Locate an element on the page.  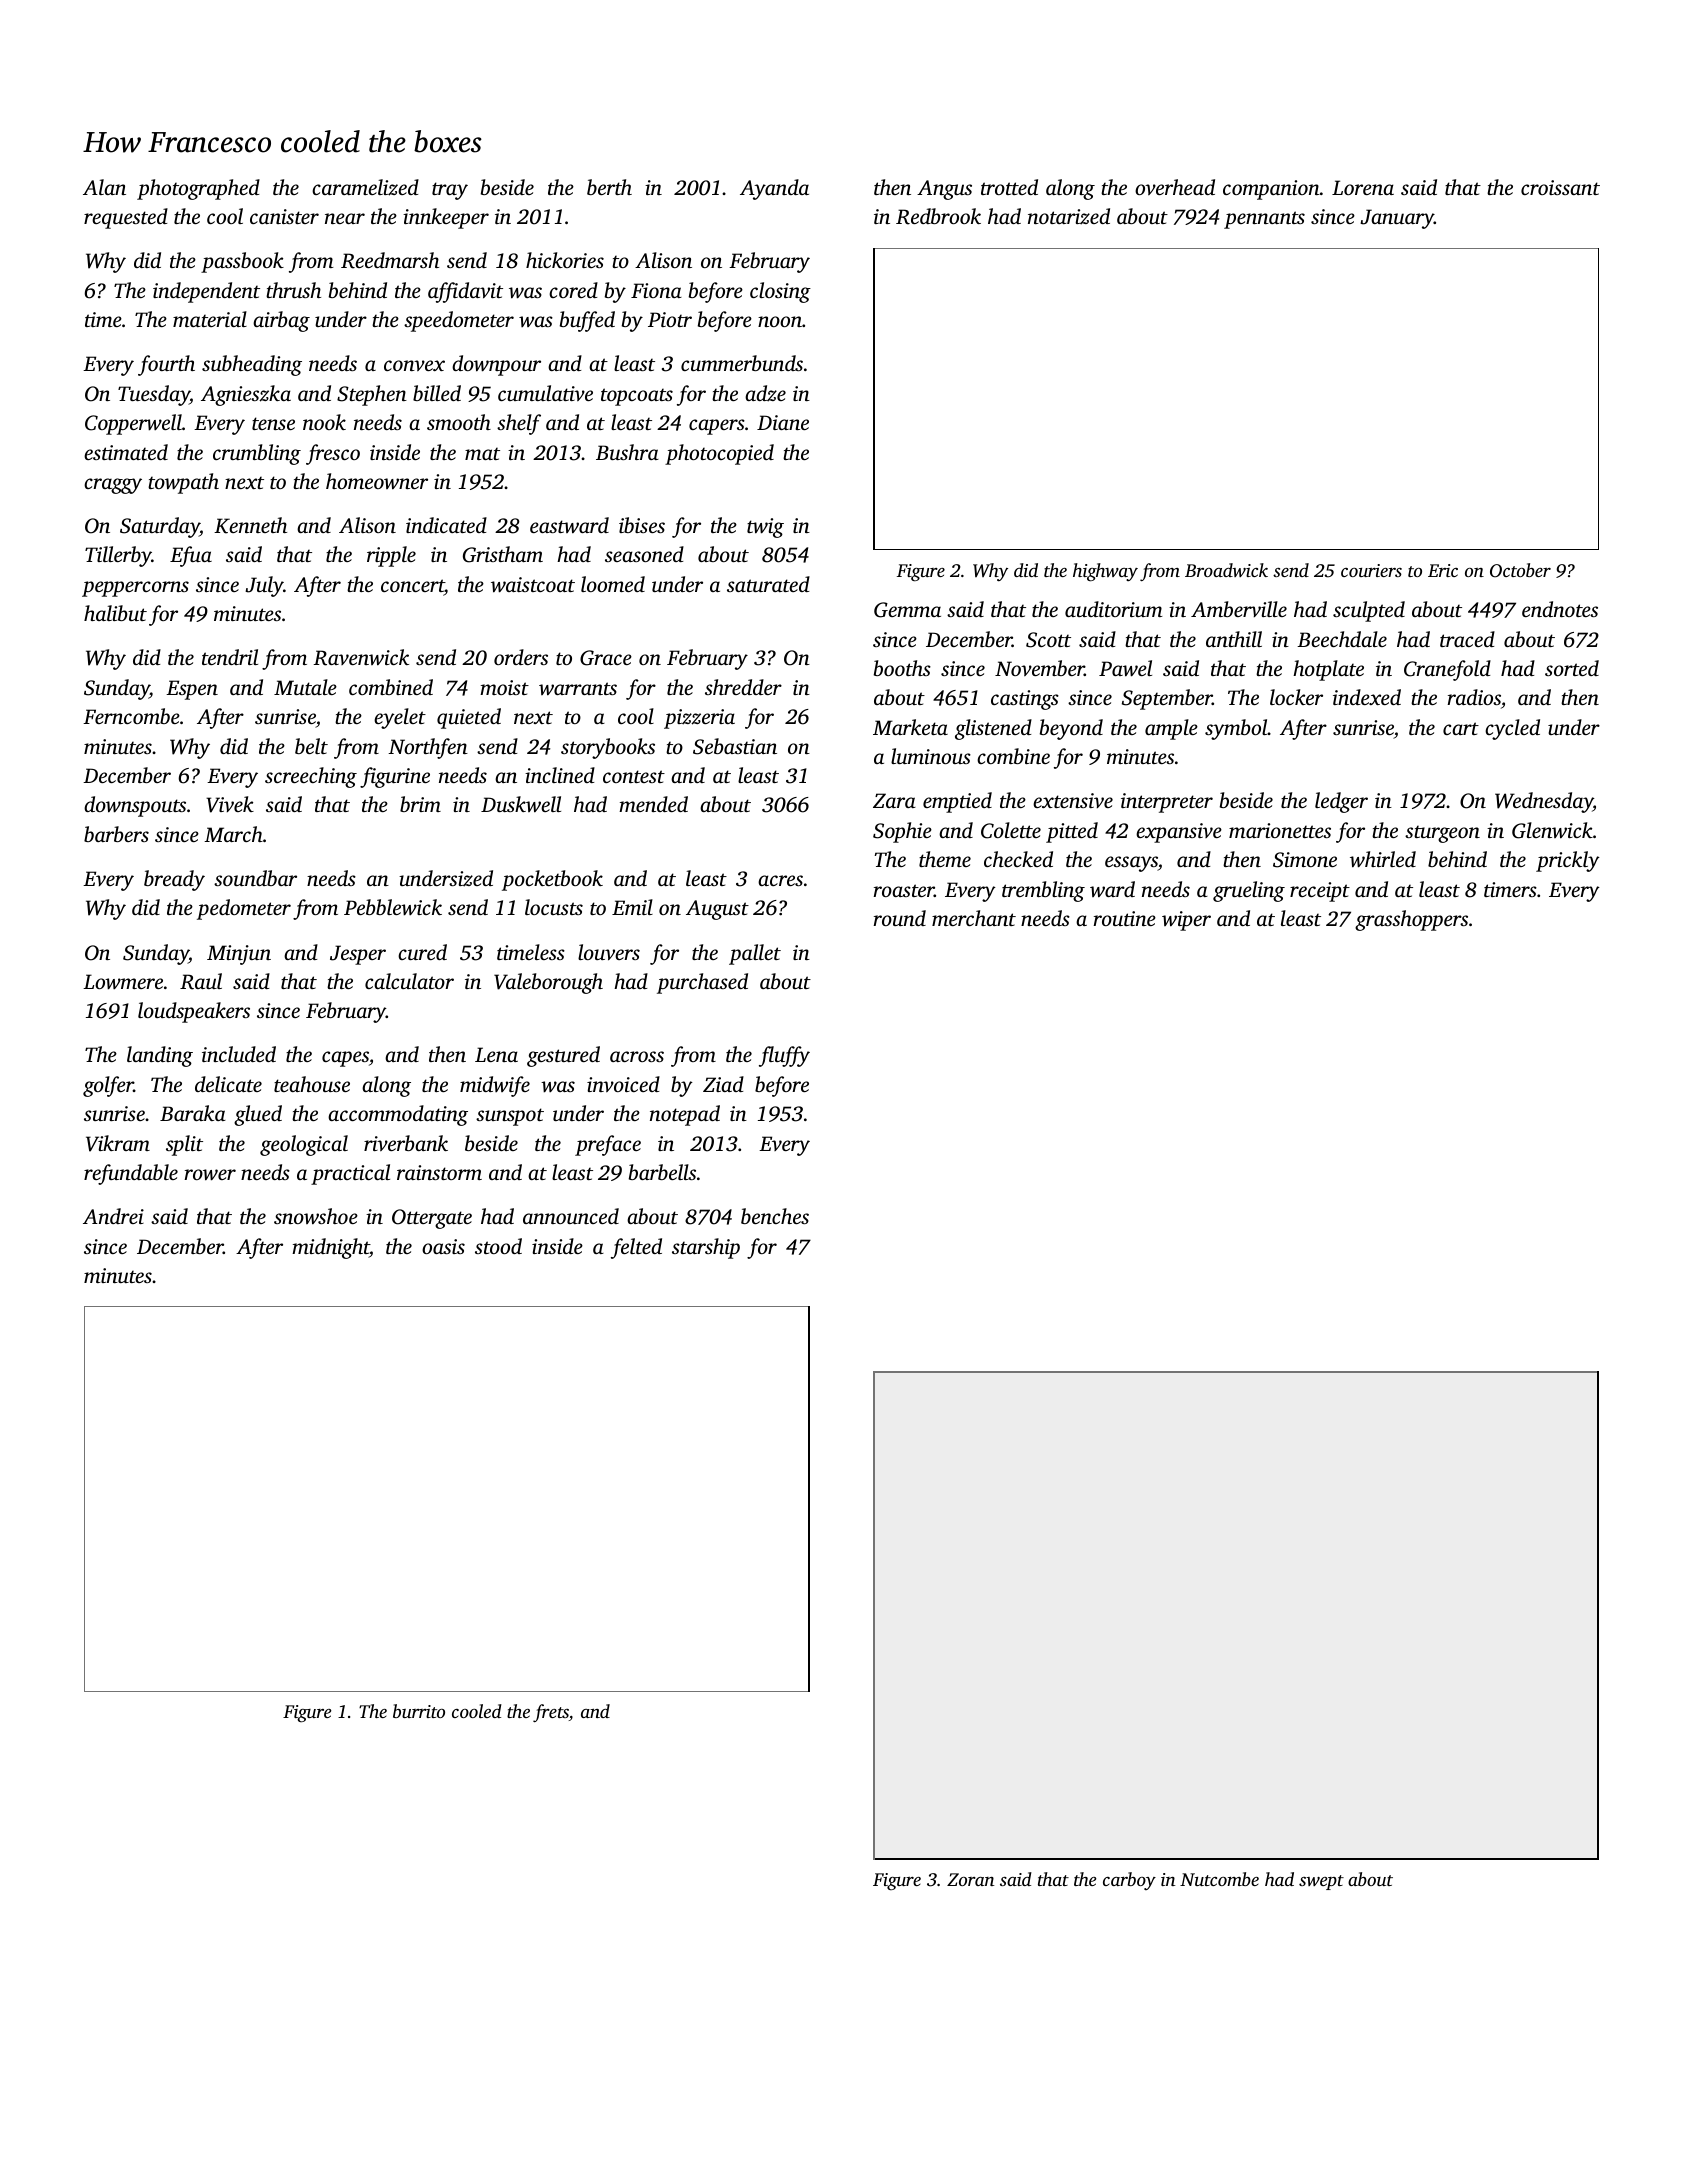
benches is located at coordinates (775, 1216).
